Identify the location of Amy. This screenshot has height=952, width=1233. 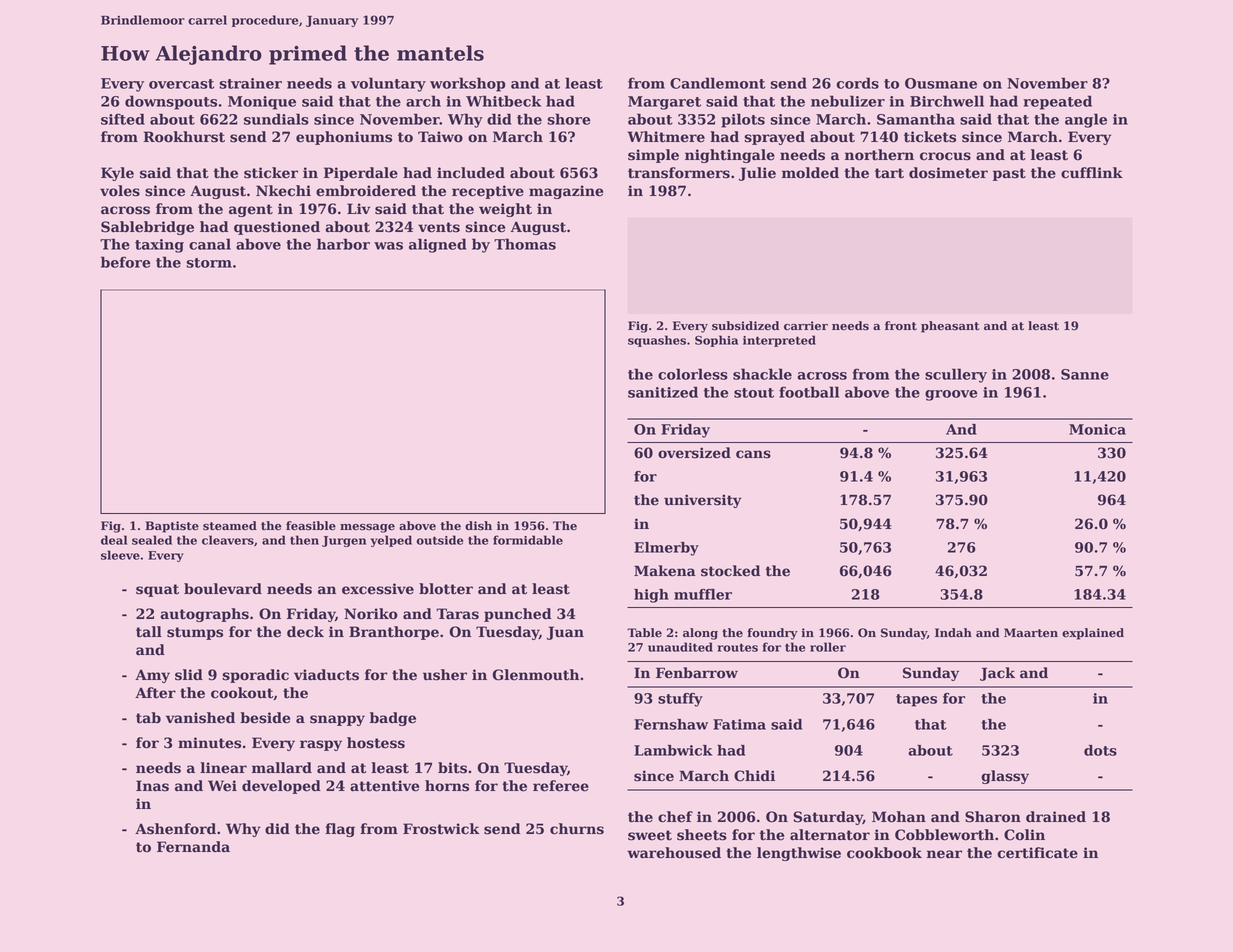
(152, 676).
